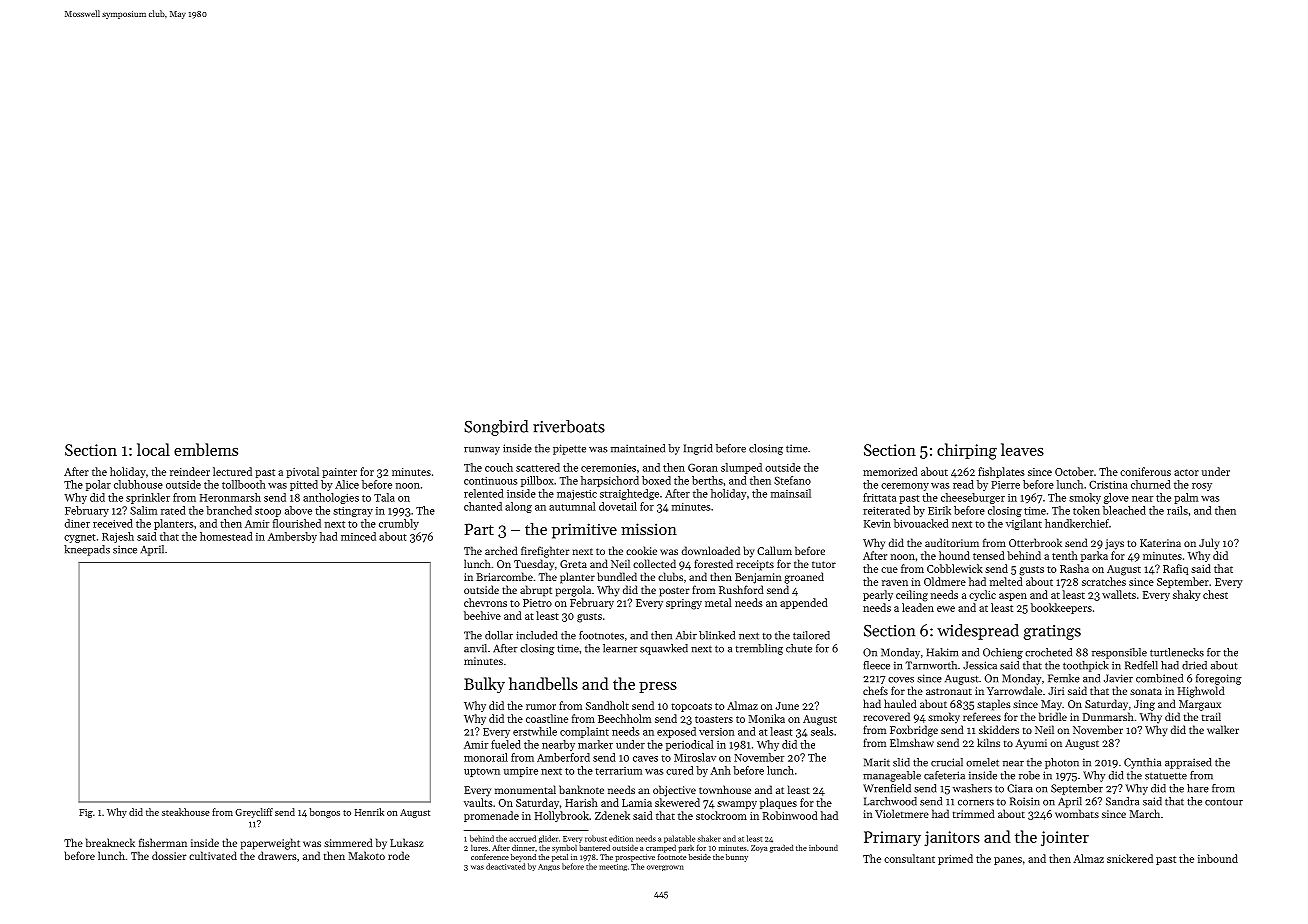  What do you see at coordinates (496, 428) in the screenshot?
I see `Songbird` at bounding box center [496, 428].
